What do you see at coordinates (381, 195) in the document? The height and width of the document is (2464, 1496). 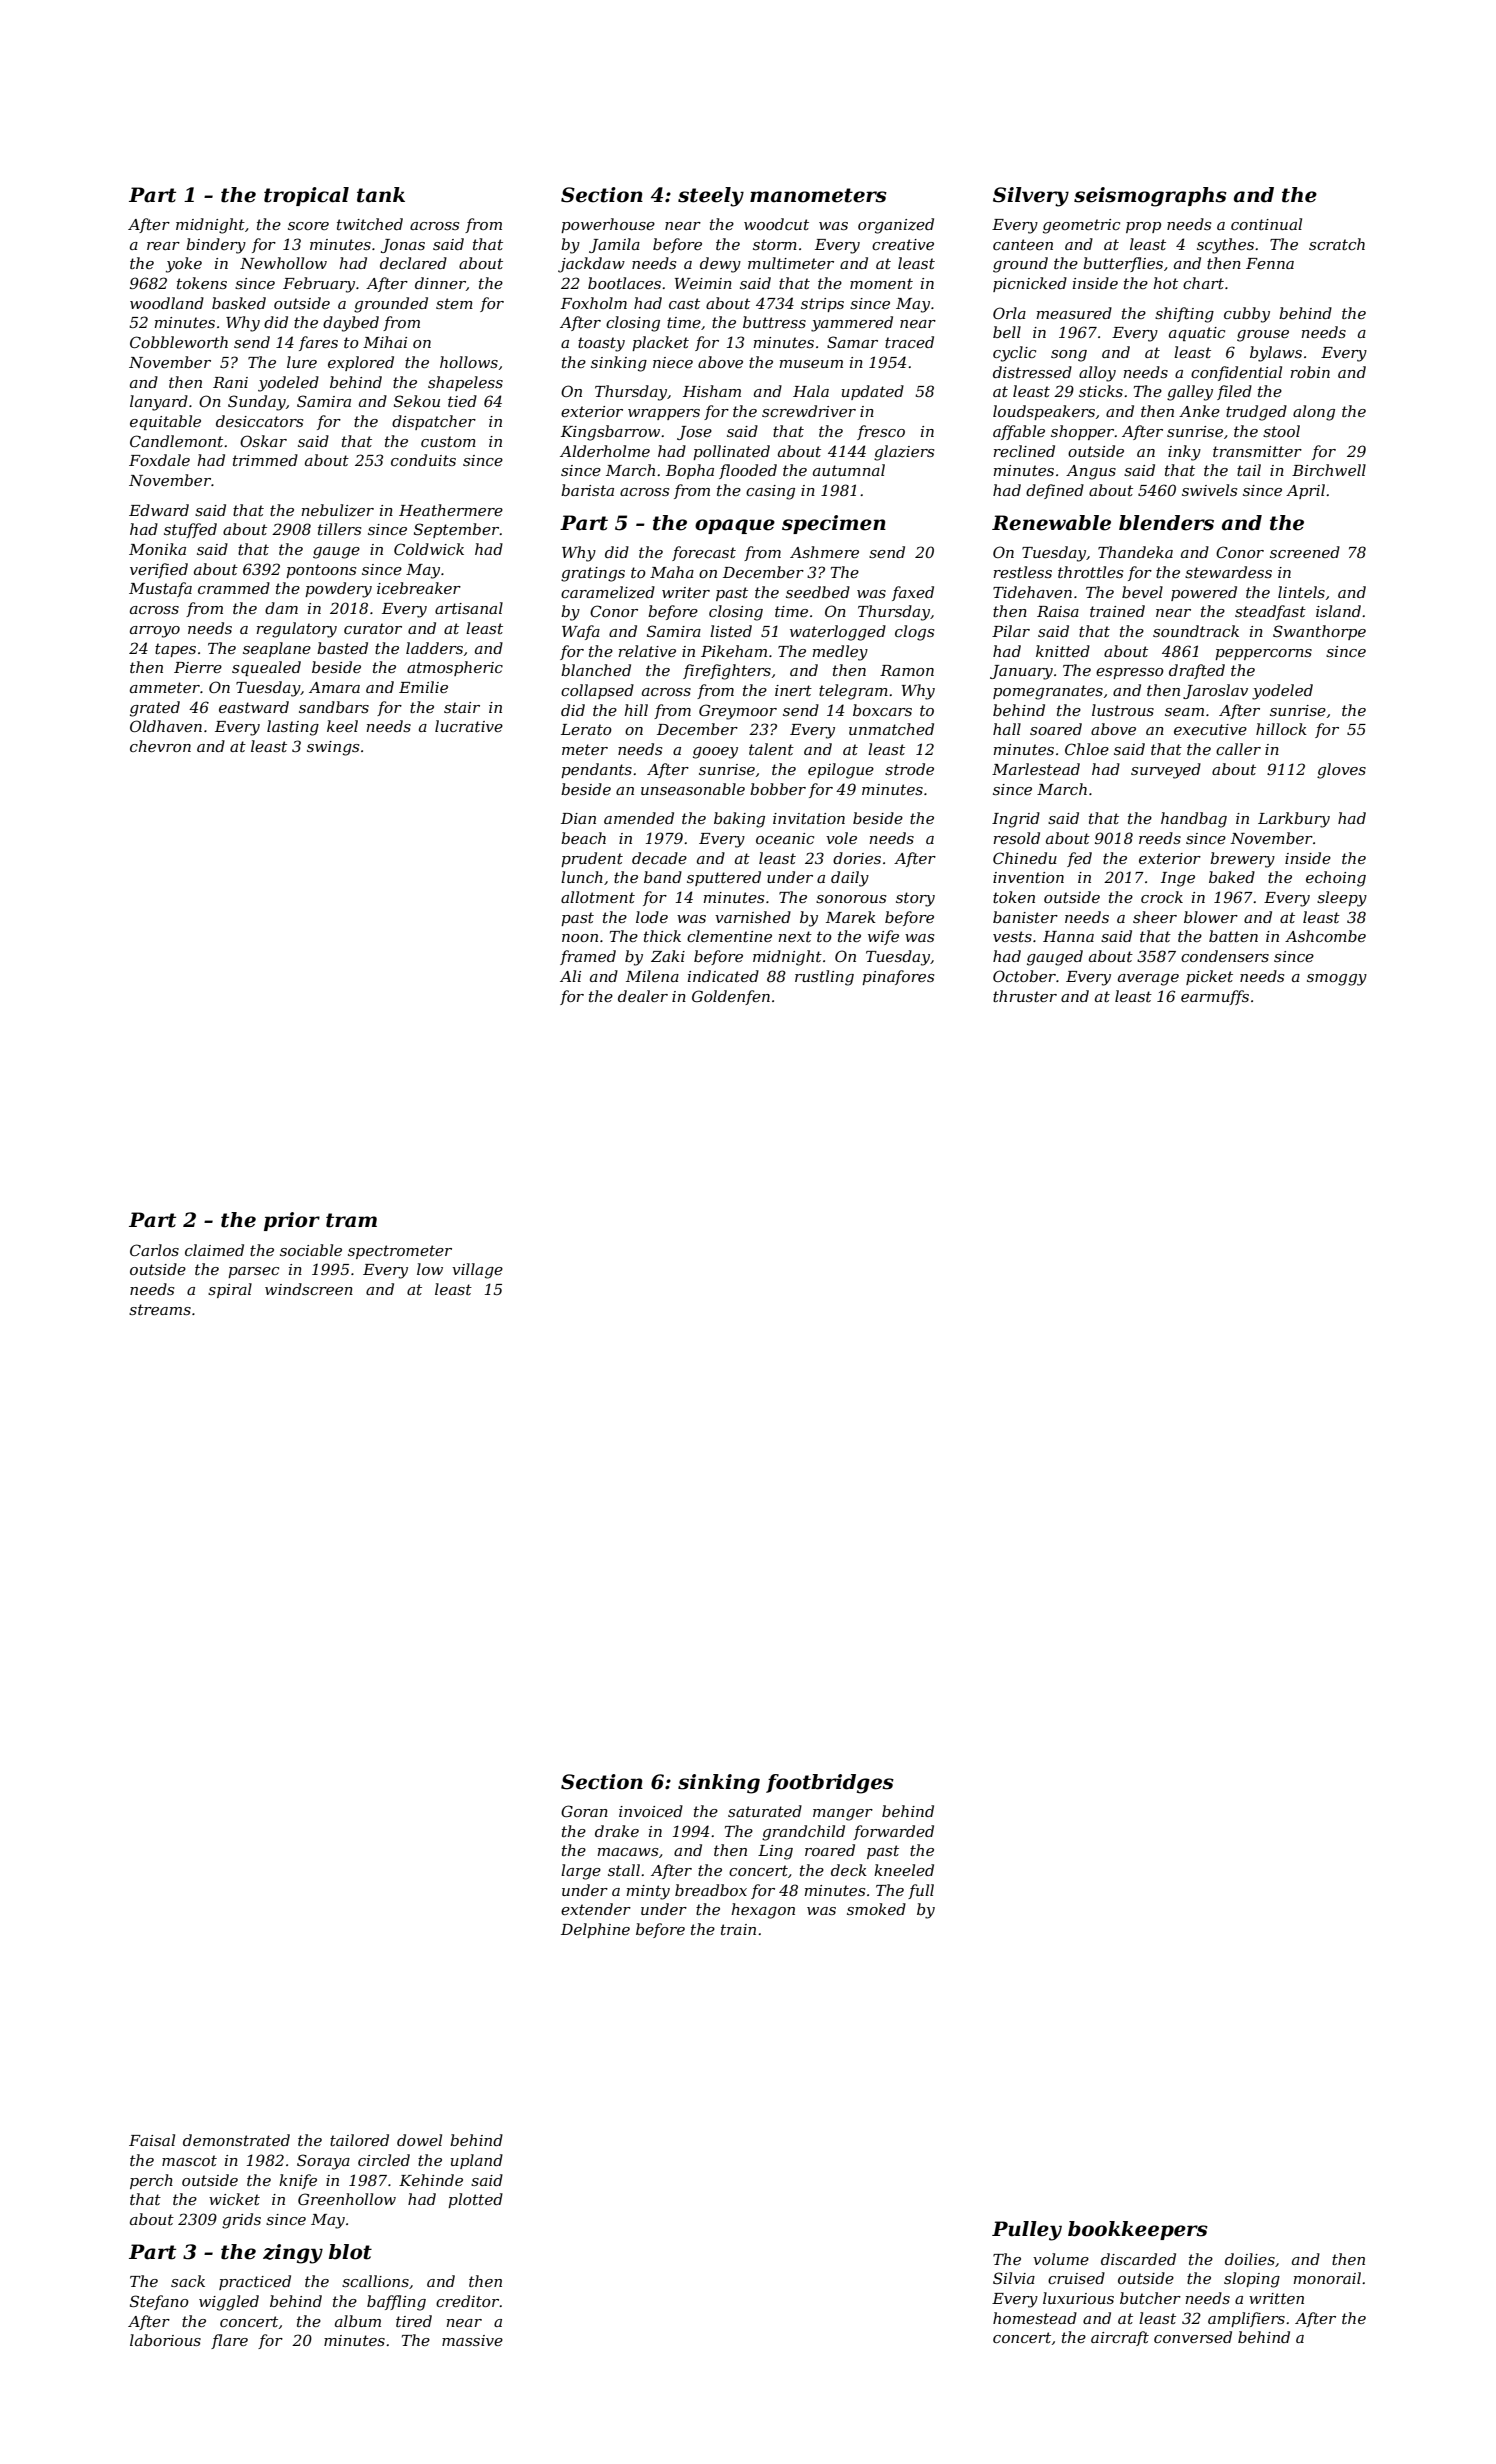 I see `tank` at bounding box center [381, 195].
